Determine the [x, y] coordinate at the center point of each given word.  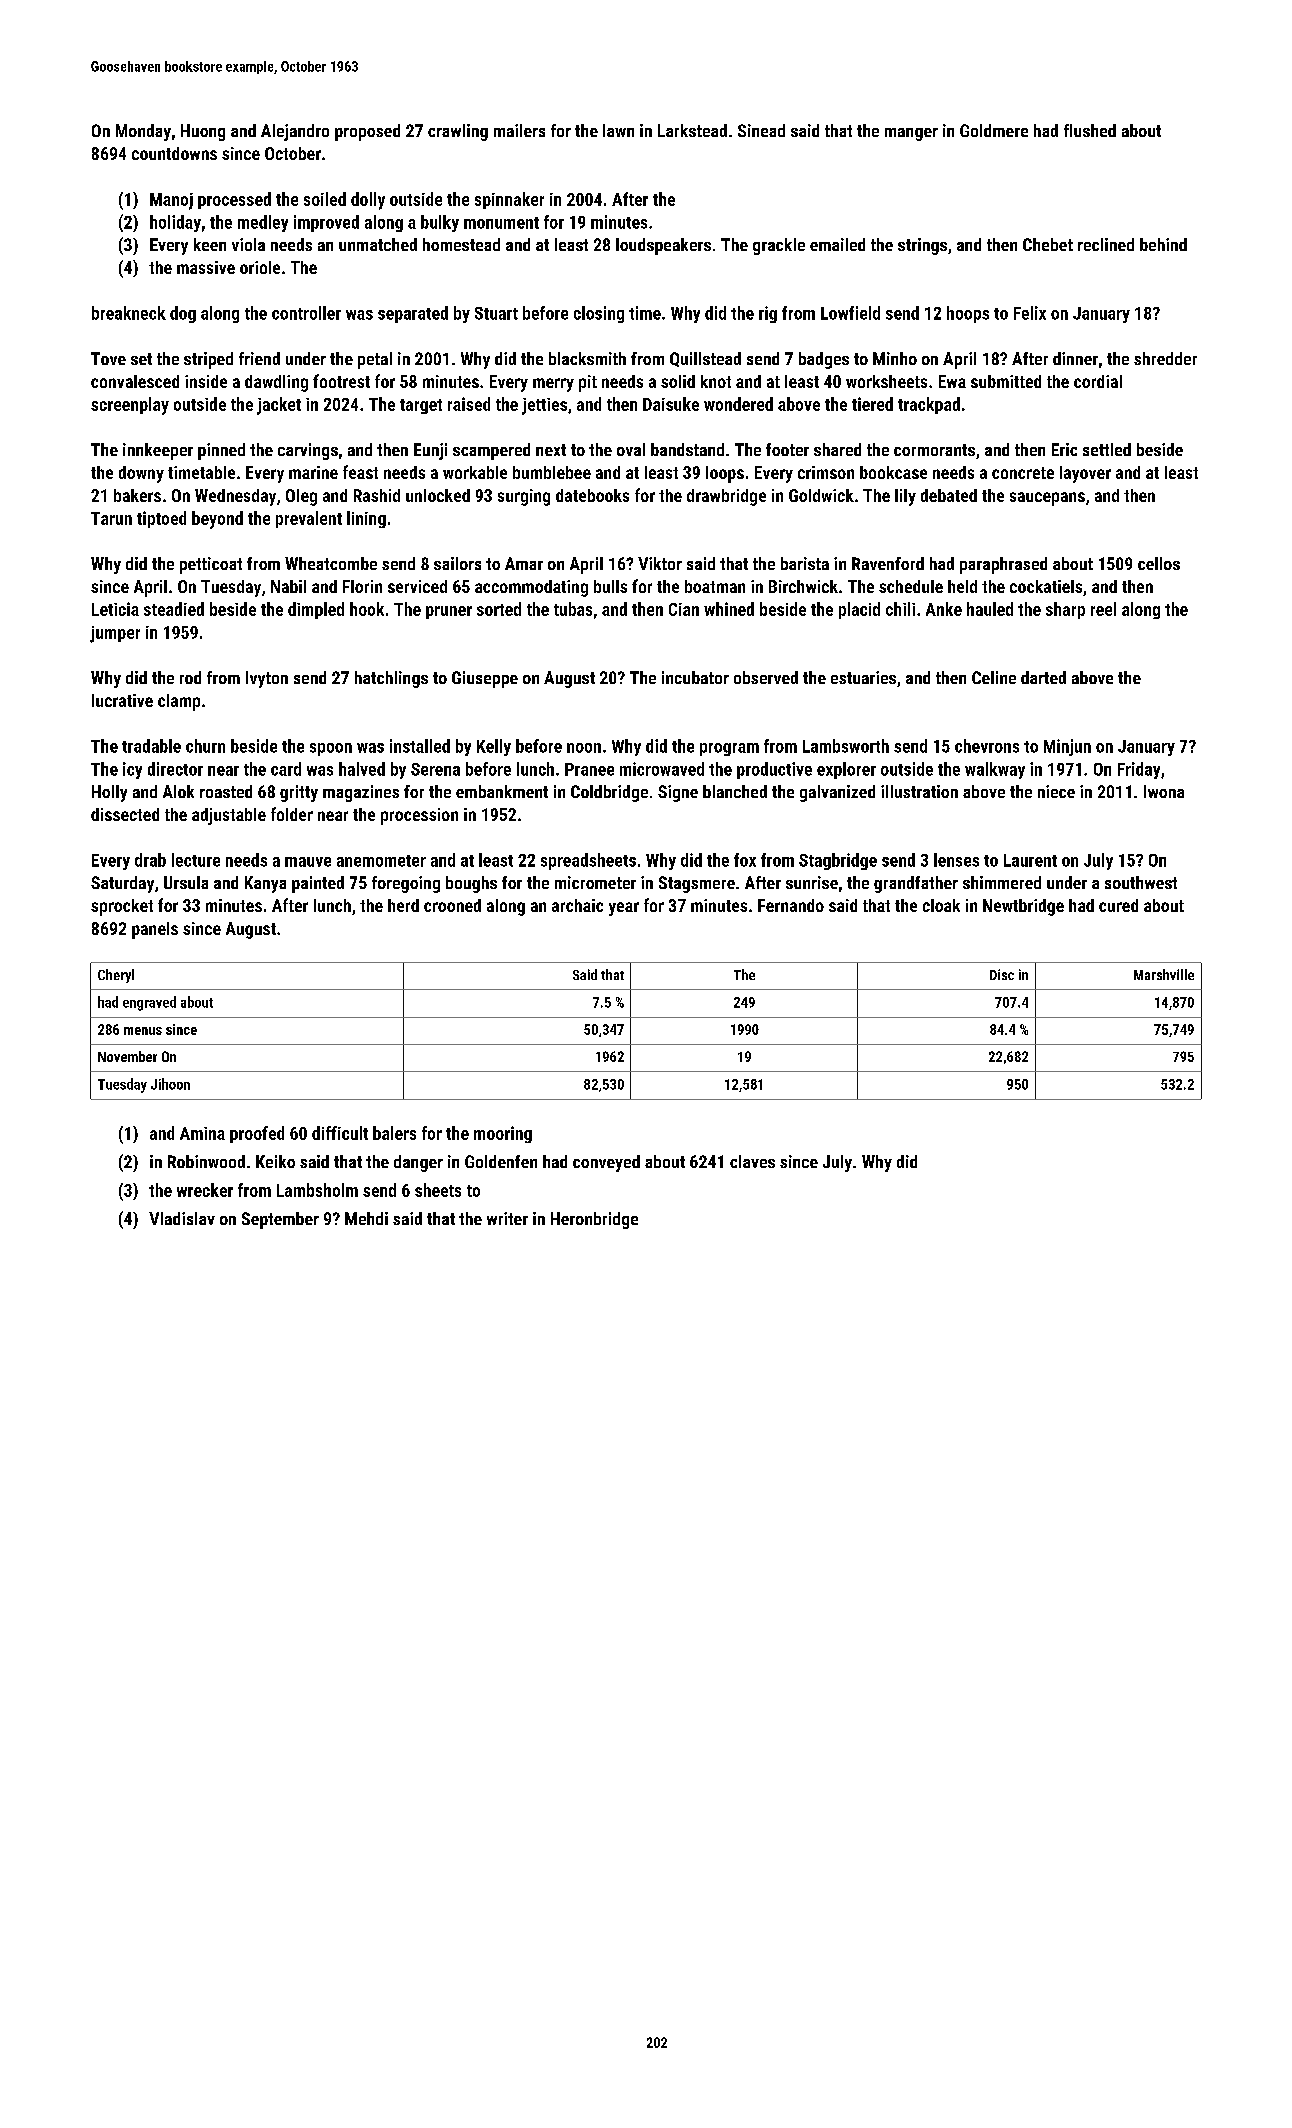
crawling [458, 132]
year [624, 909]
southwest [1141, 882]
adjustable [229, 816]
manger [911, 134]
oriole [260, 267]
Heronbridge [594, 1220]
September [280, 1220]
